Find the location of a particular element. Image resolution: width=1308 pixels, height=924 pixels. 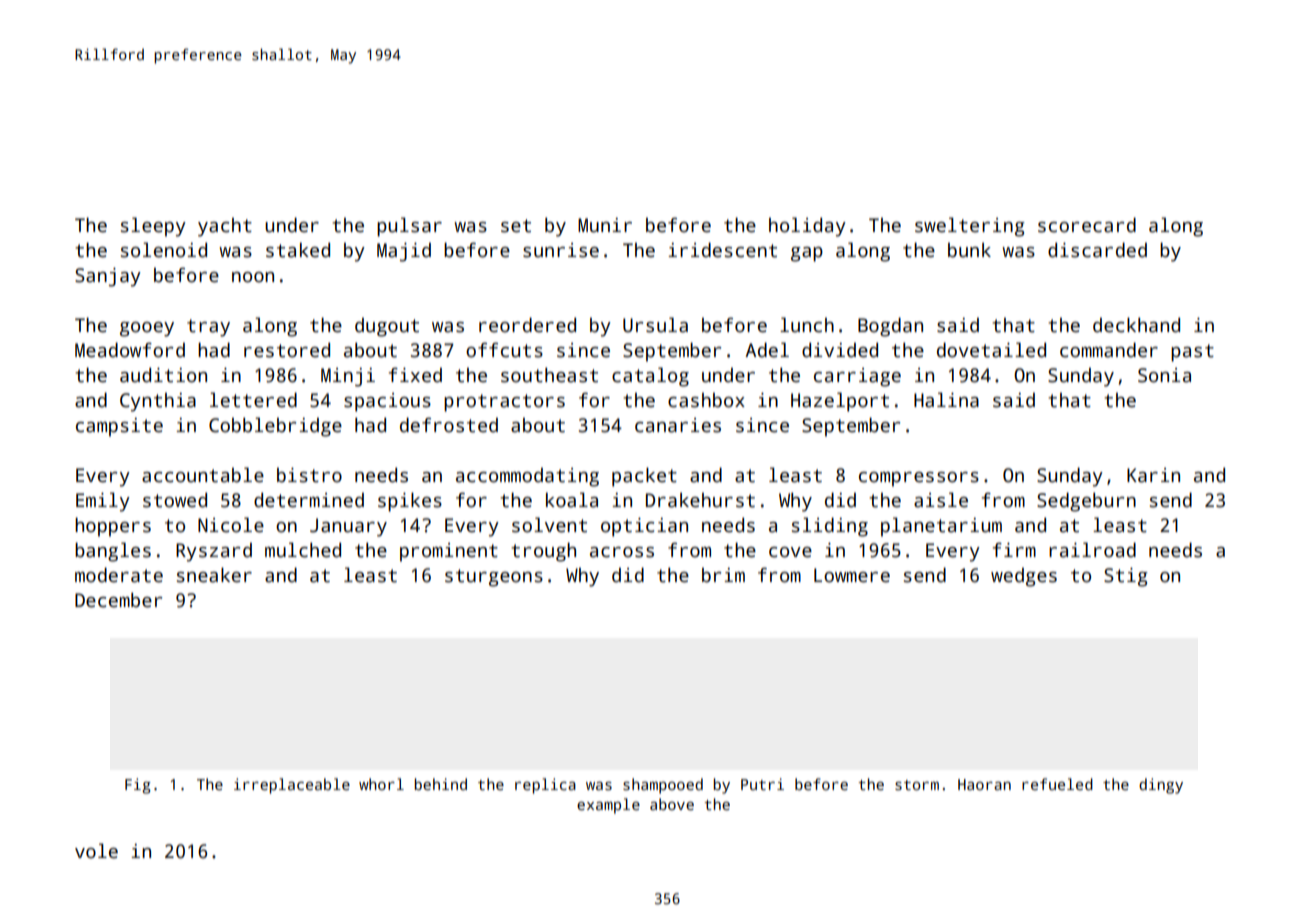

wedges is located at coordinates (1024, 577).
